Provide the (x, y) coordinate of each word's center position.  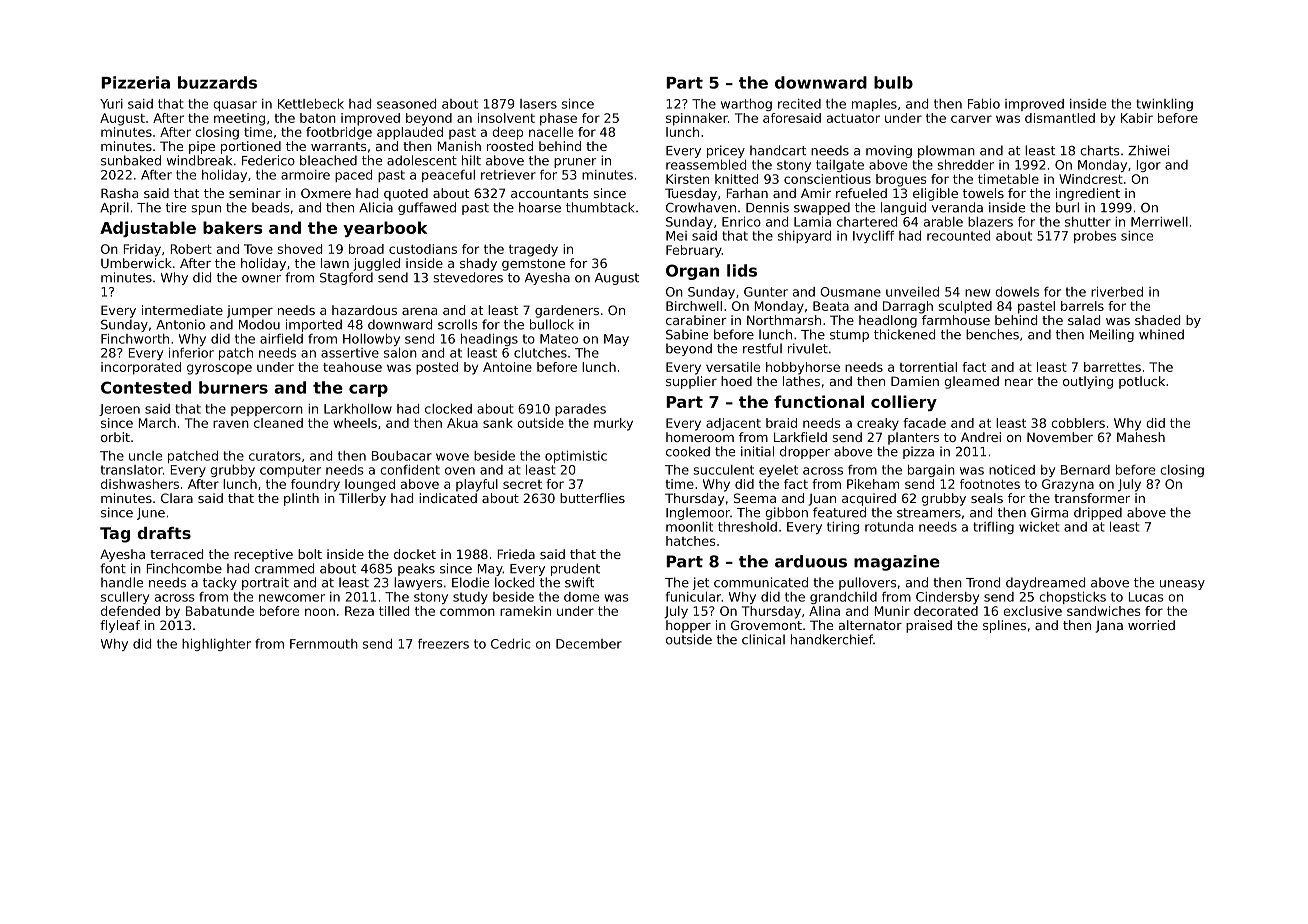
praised (929, 626)
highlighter (216, 645)
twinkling (1164, 105)
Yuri (111, 104)
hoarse (540, 207)
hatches (691, 541)
